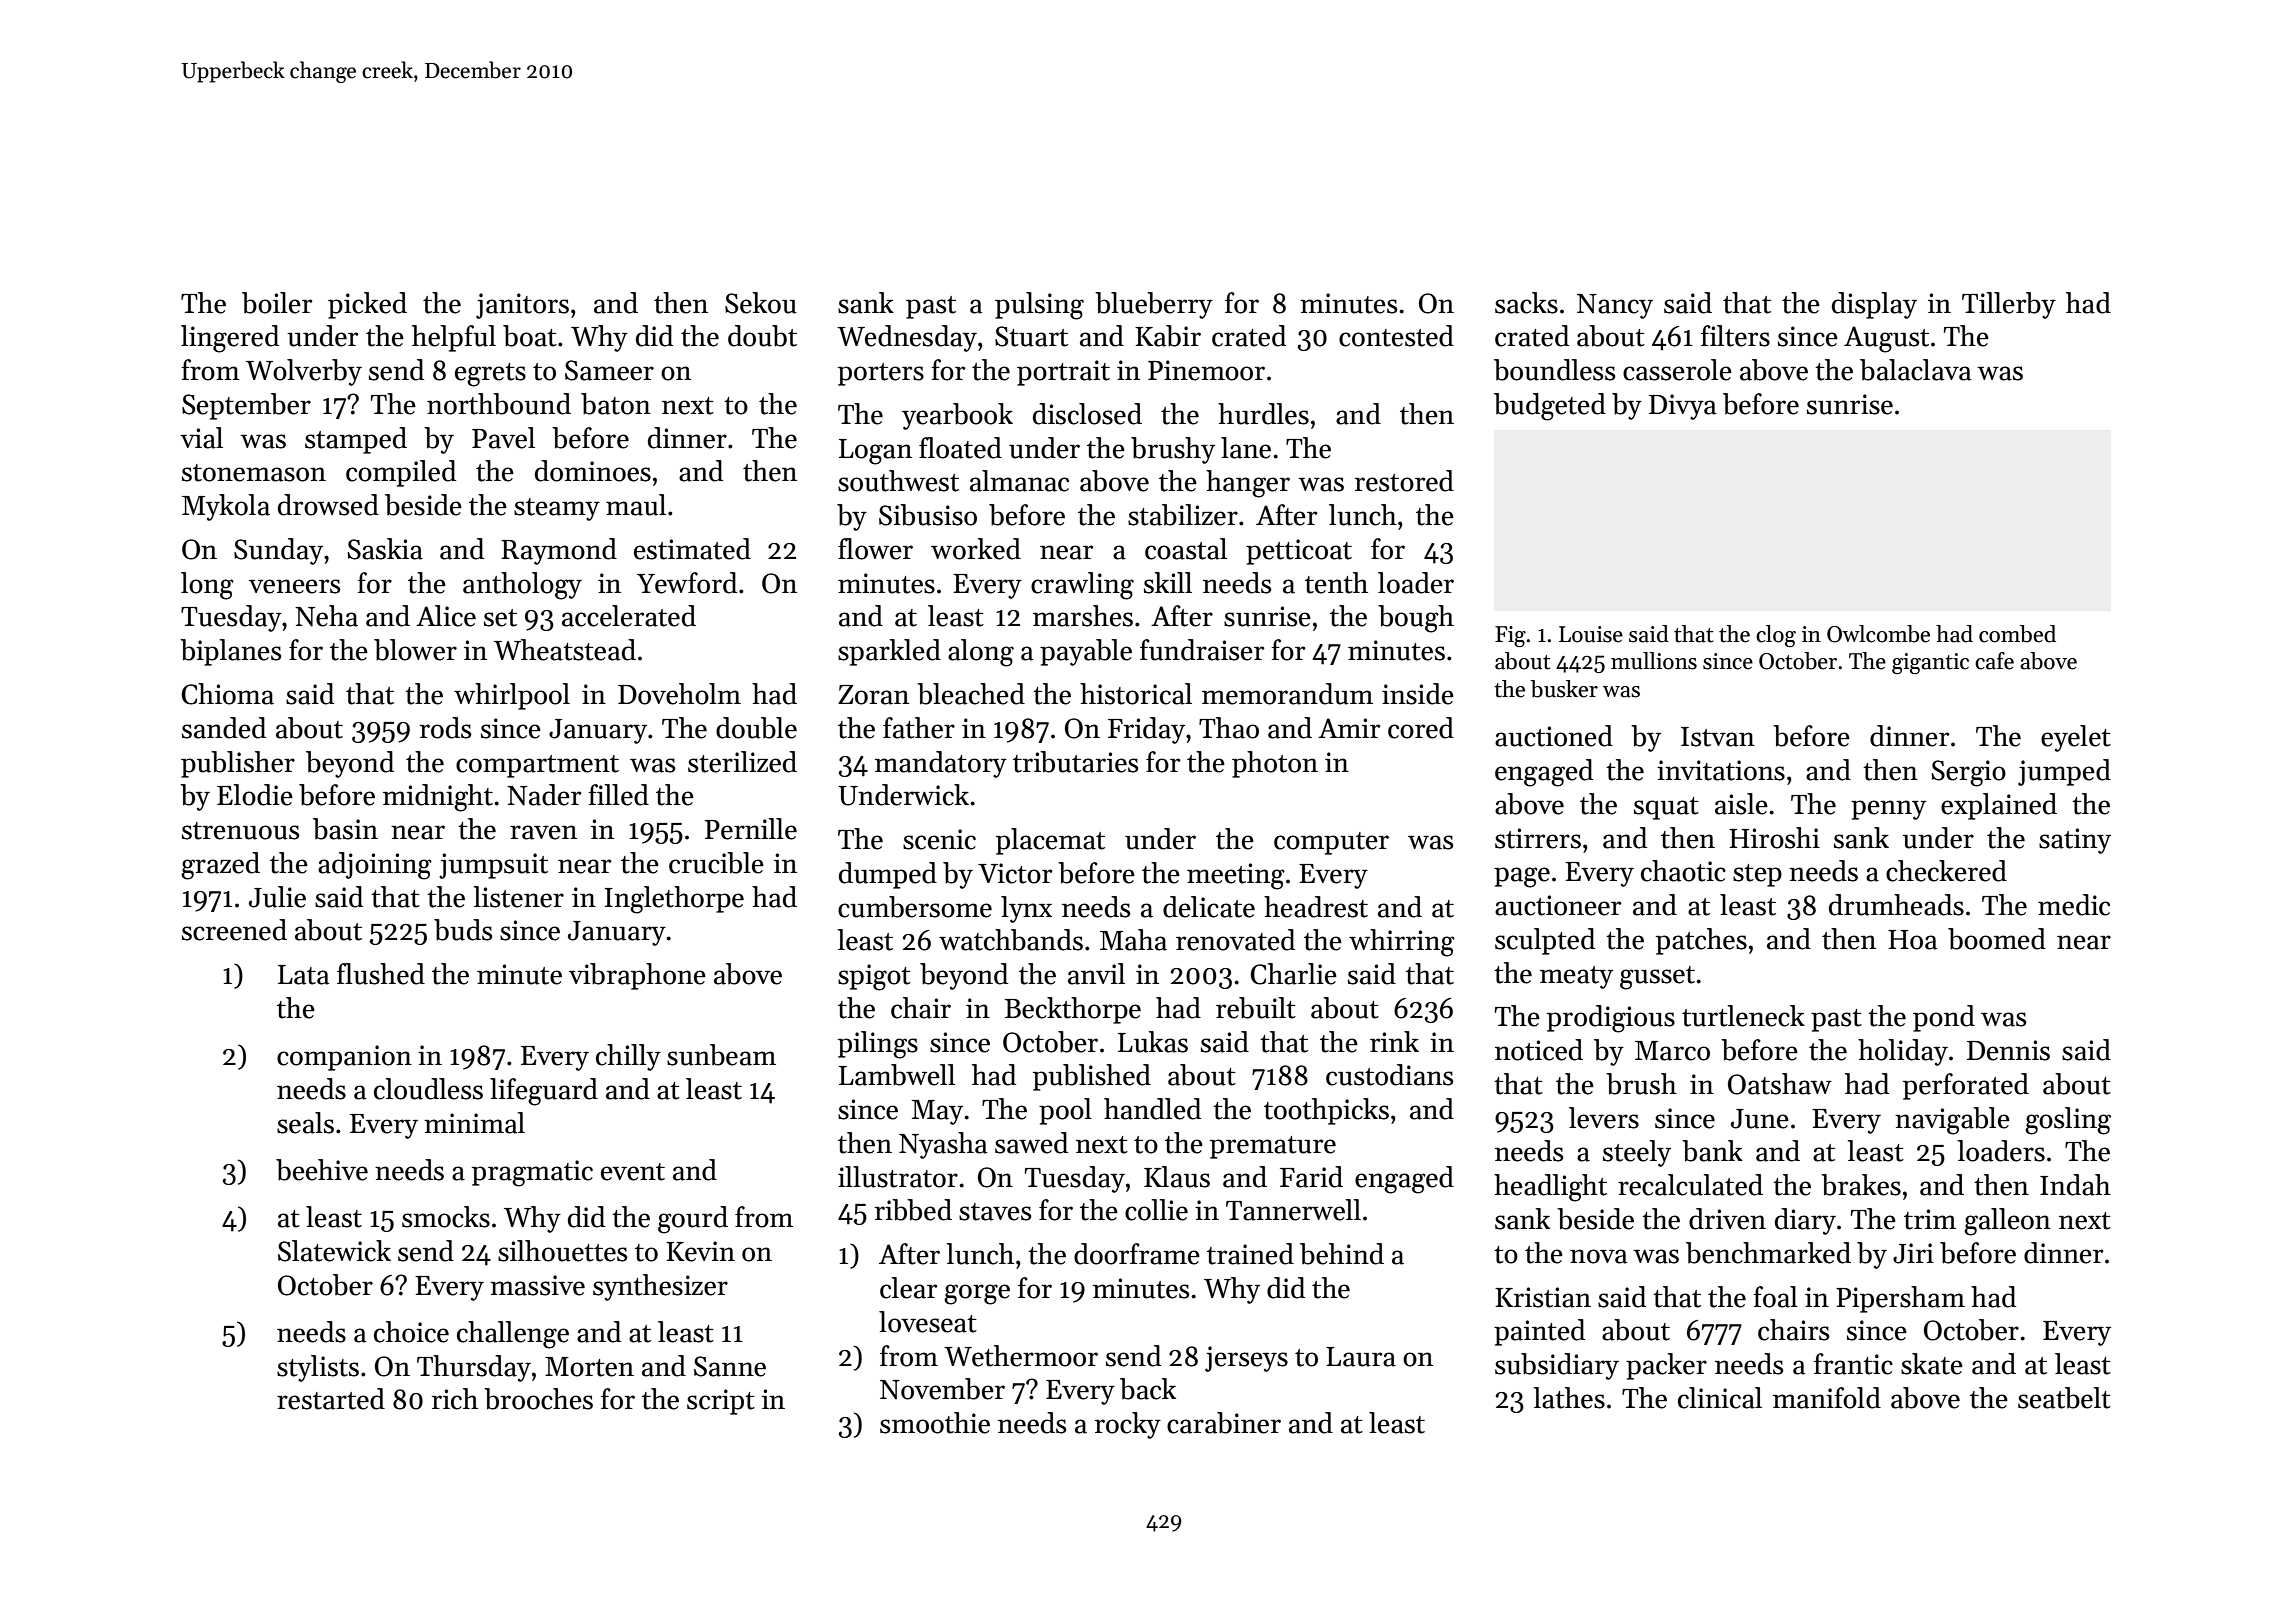  I want to click on silhouettes, so click(562, 1251).
